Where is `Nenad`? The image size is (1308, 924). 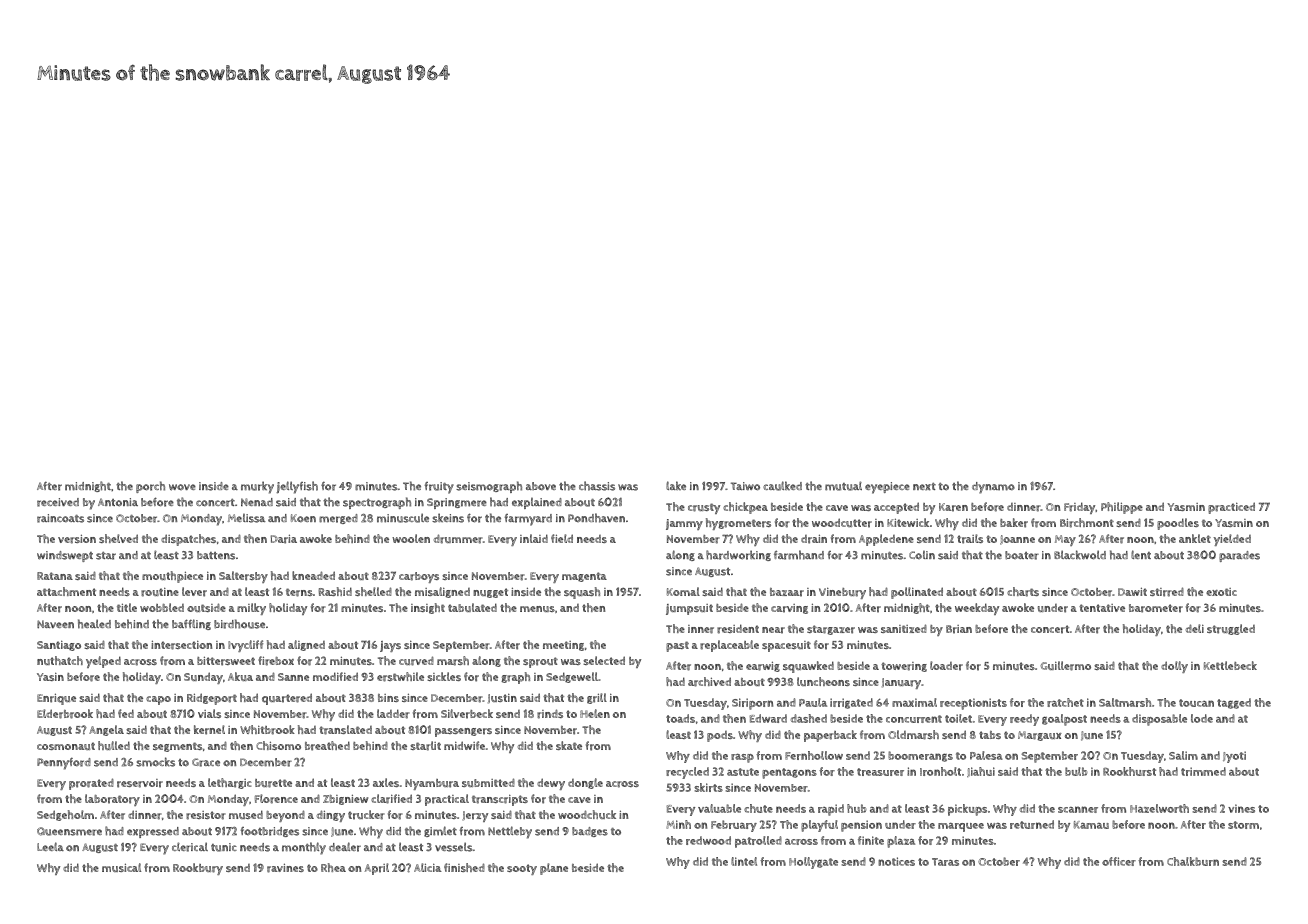
Nenad is located at coordinates (257, 502).
